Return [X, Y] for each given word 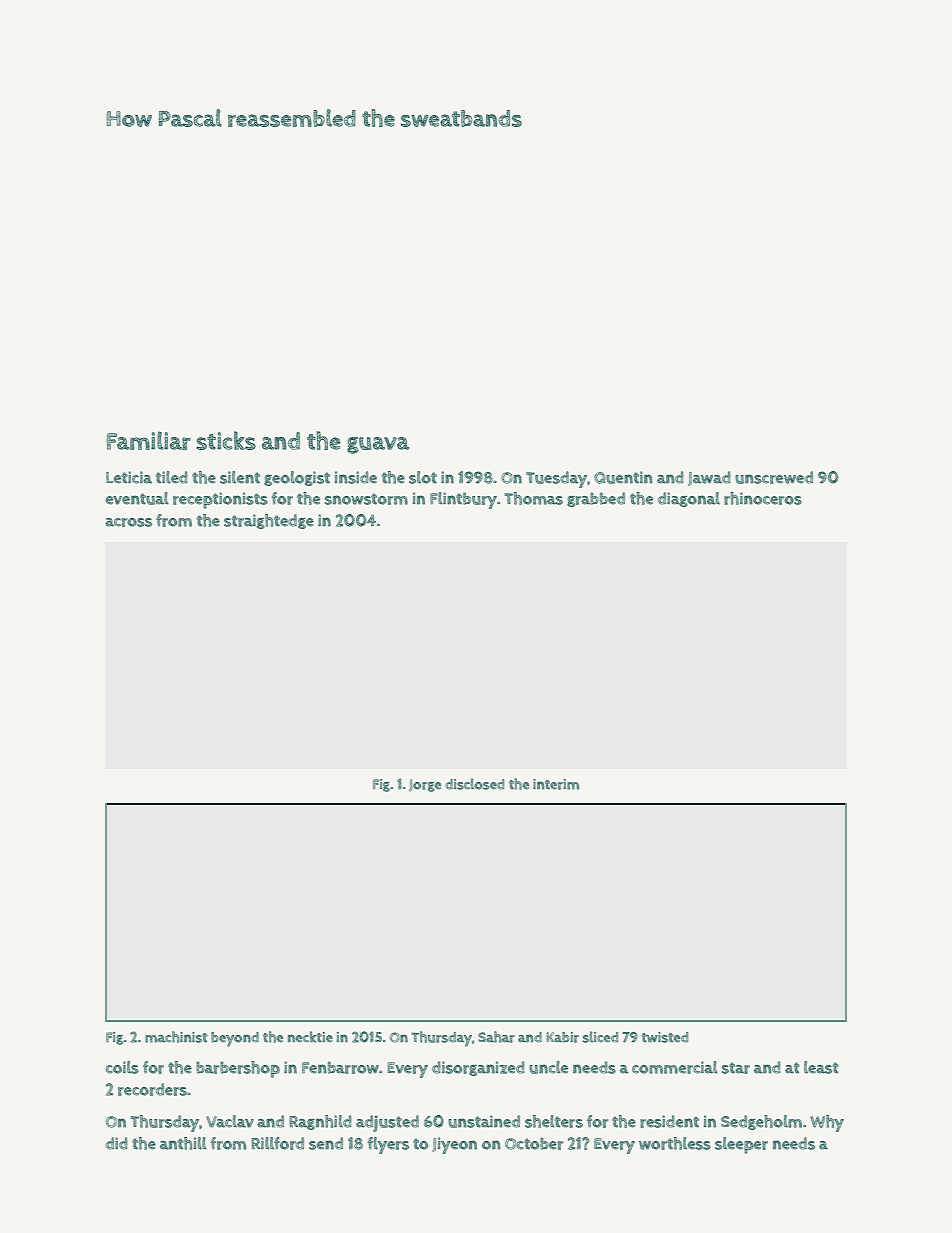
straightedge [269, 521]
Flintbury [463, 500]
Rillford [277, 1143]
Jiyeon [454, 1145]
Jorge [425, 785]
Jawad [709, 478]
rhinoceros [763, 498]
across [128, 522]
